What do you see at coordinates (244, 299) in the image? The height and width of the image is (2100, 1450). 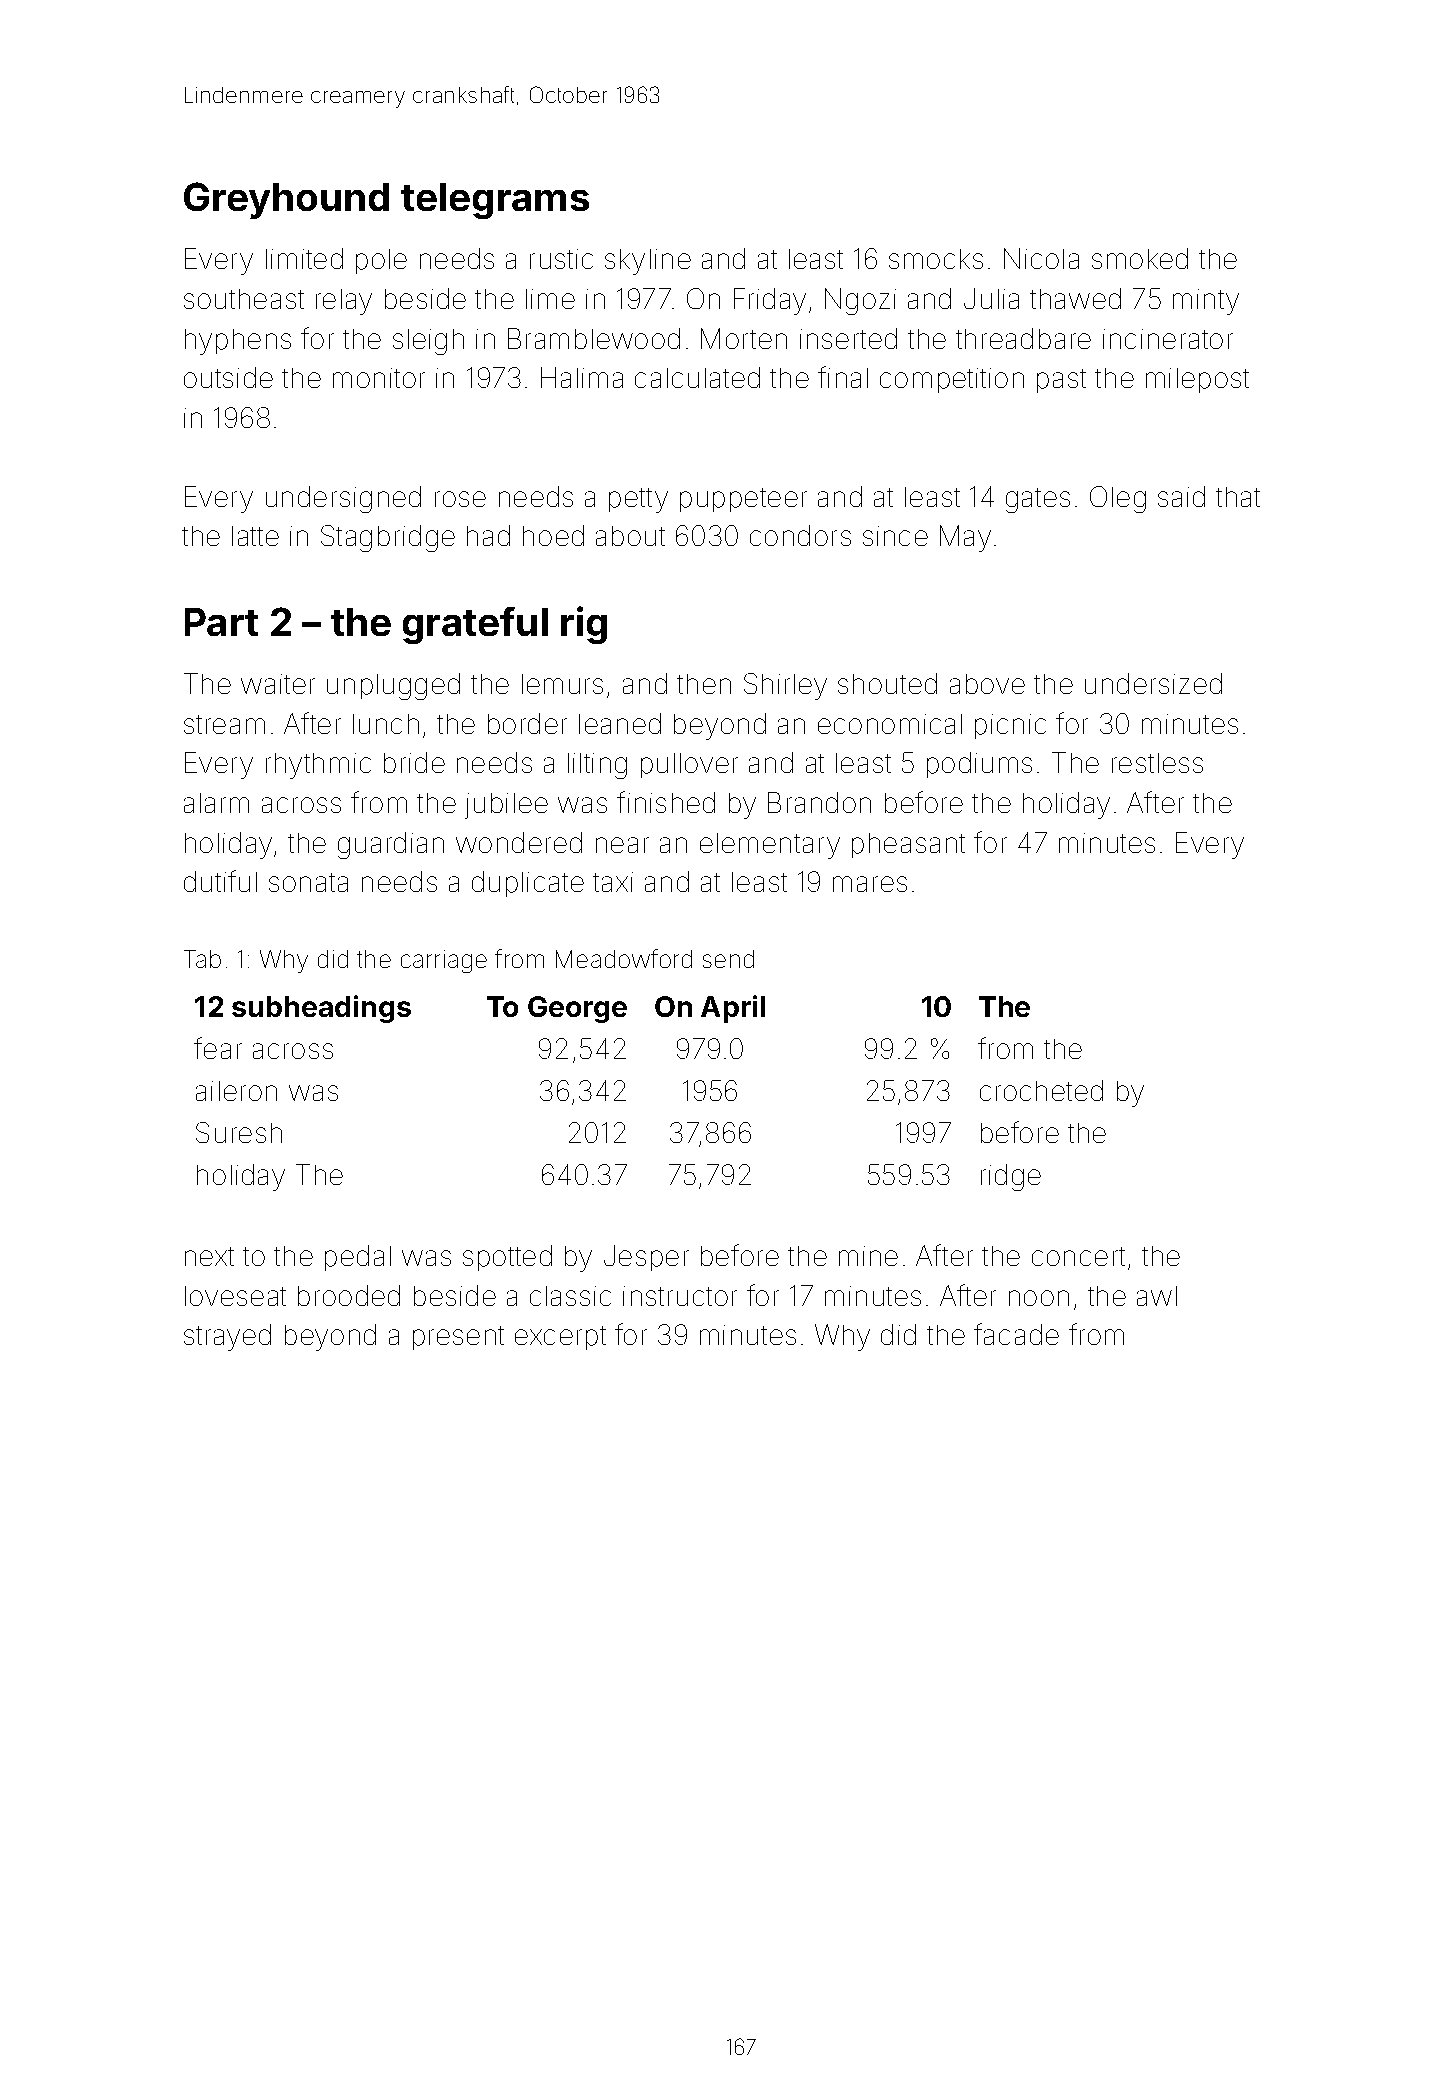 I see `southeast` at bounding box center [244, 299].
